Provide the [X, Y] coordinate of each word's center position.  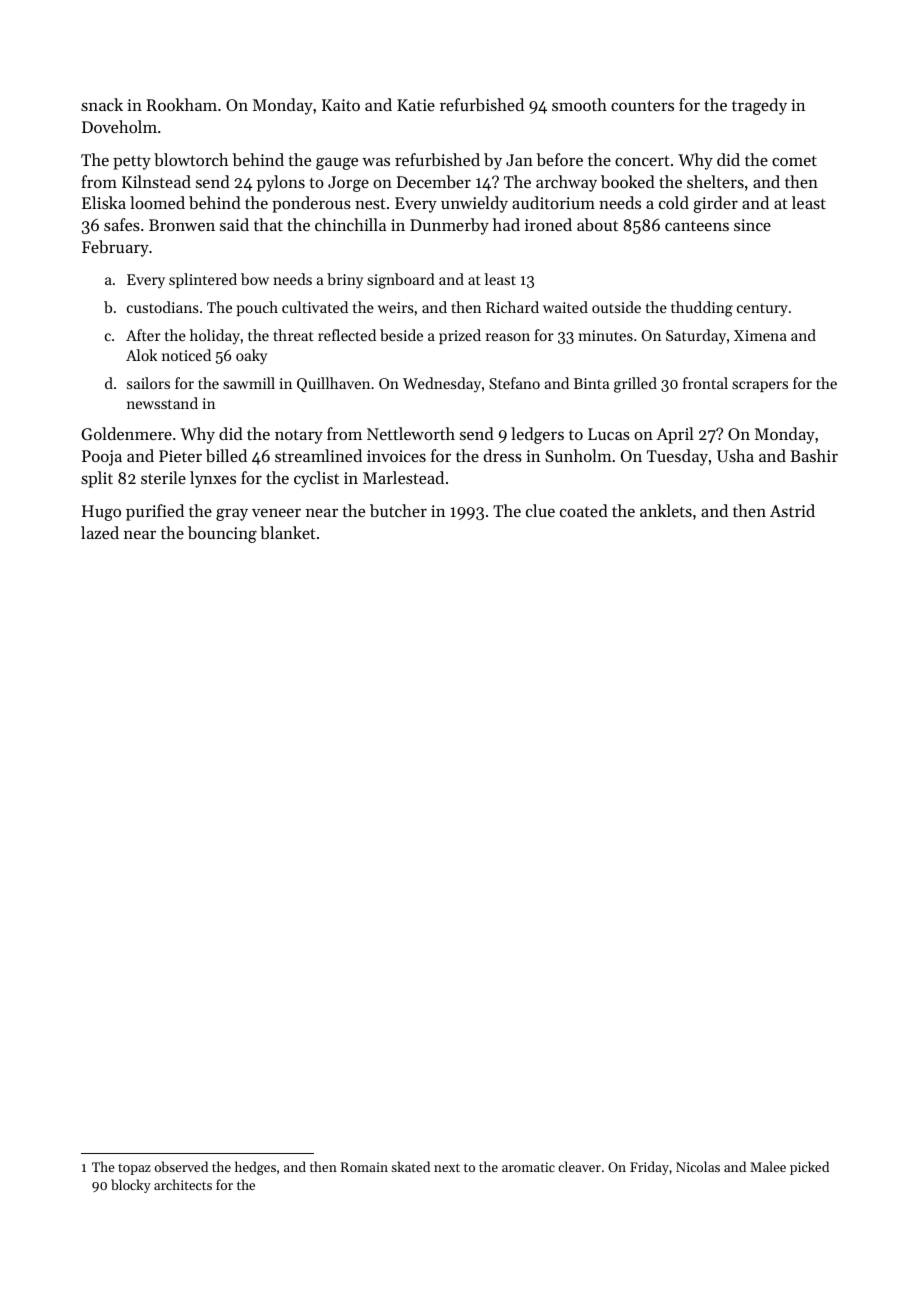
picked [809, 1168]
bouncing [222, 534]
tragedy [759, 106]
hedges [255, 1168]
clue [540, 510]
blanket [288, 532]
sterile [163, 477]
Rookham [181, 104]
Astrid [792, 510]
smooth [579, 104]
